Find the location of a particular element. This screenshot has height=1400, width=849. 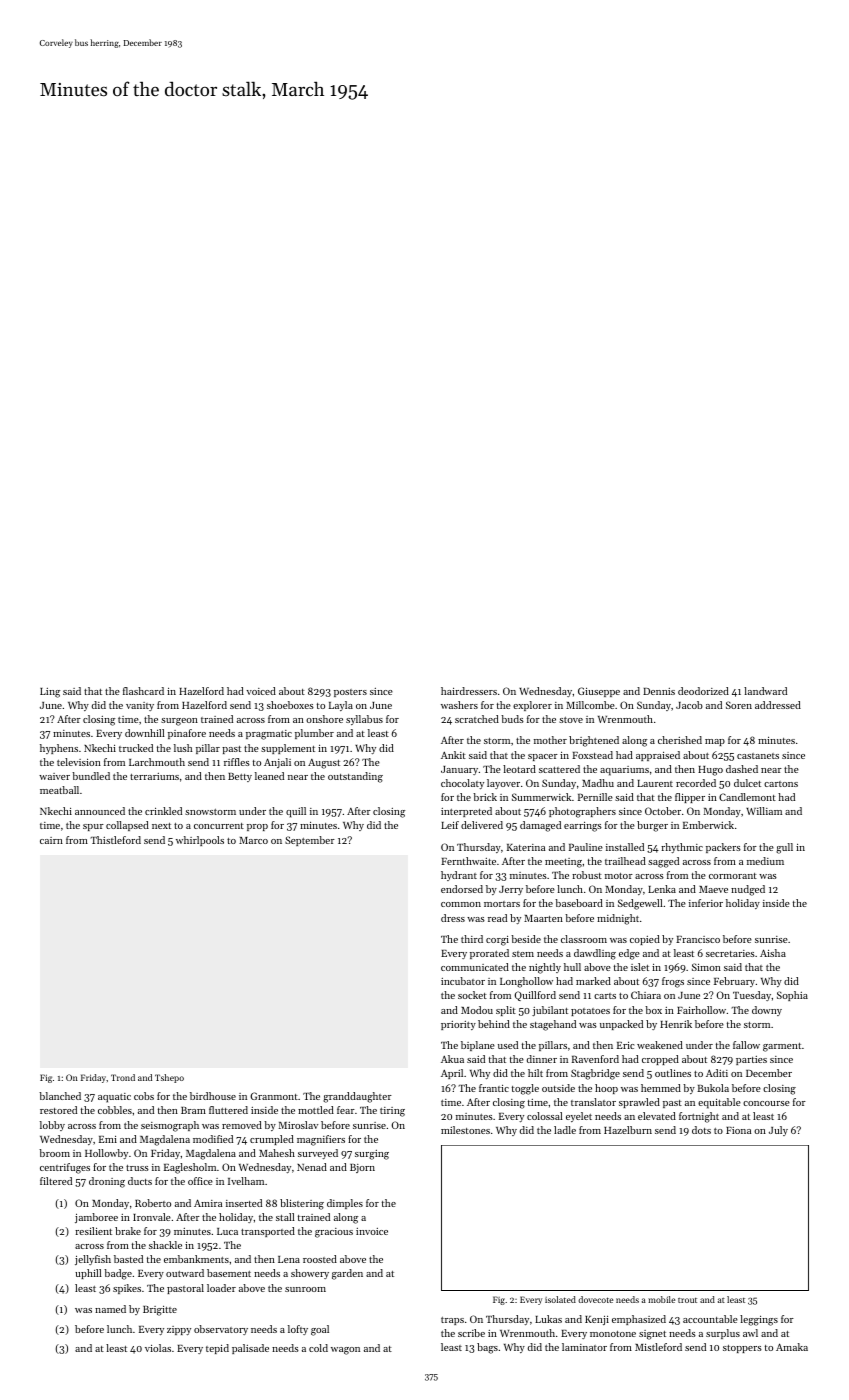

appraised is located at coordinates (658, 756).
